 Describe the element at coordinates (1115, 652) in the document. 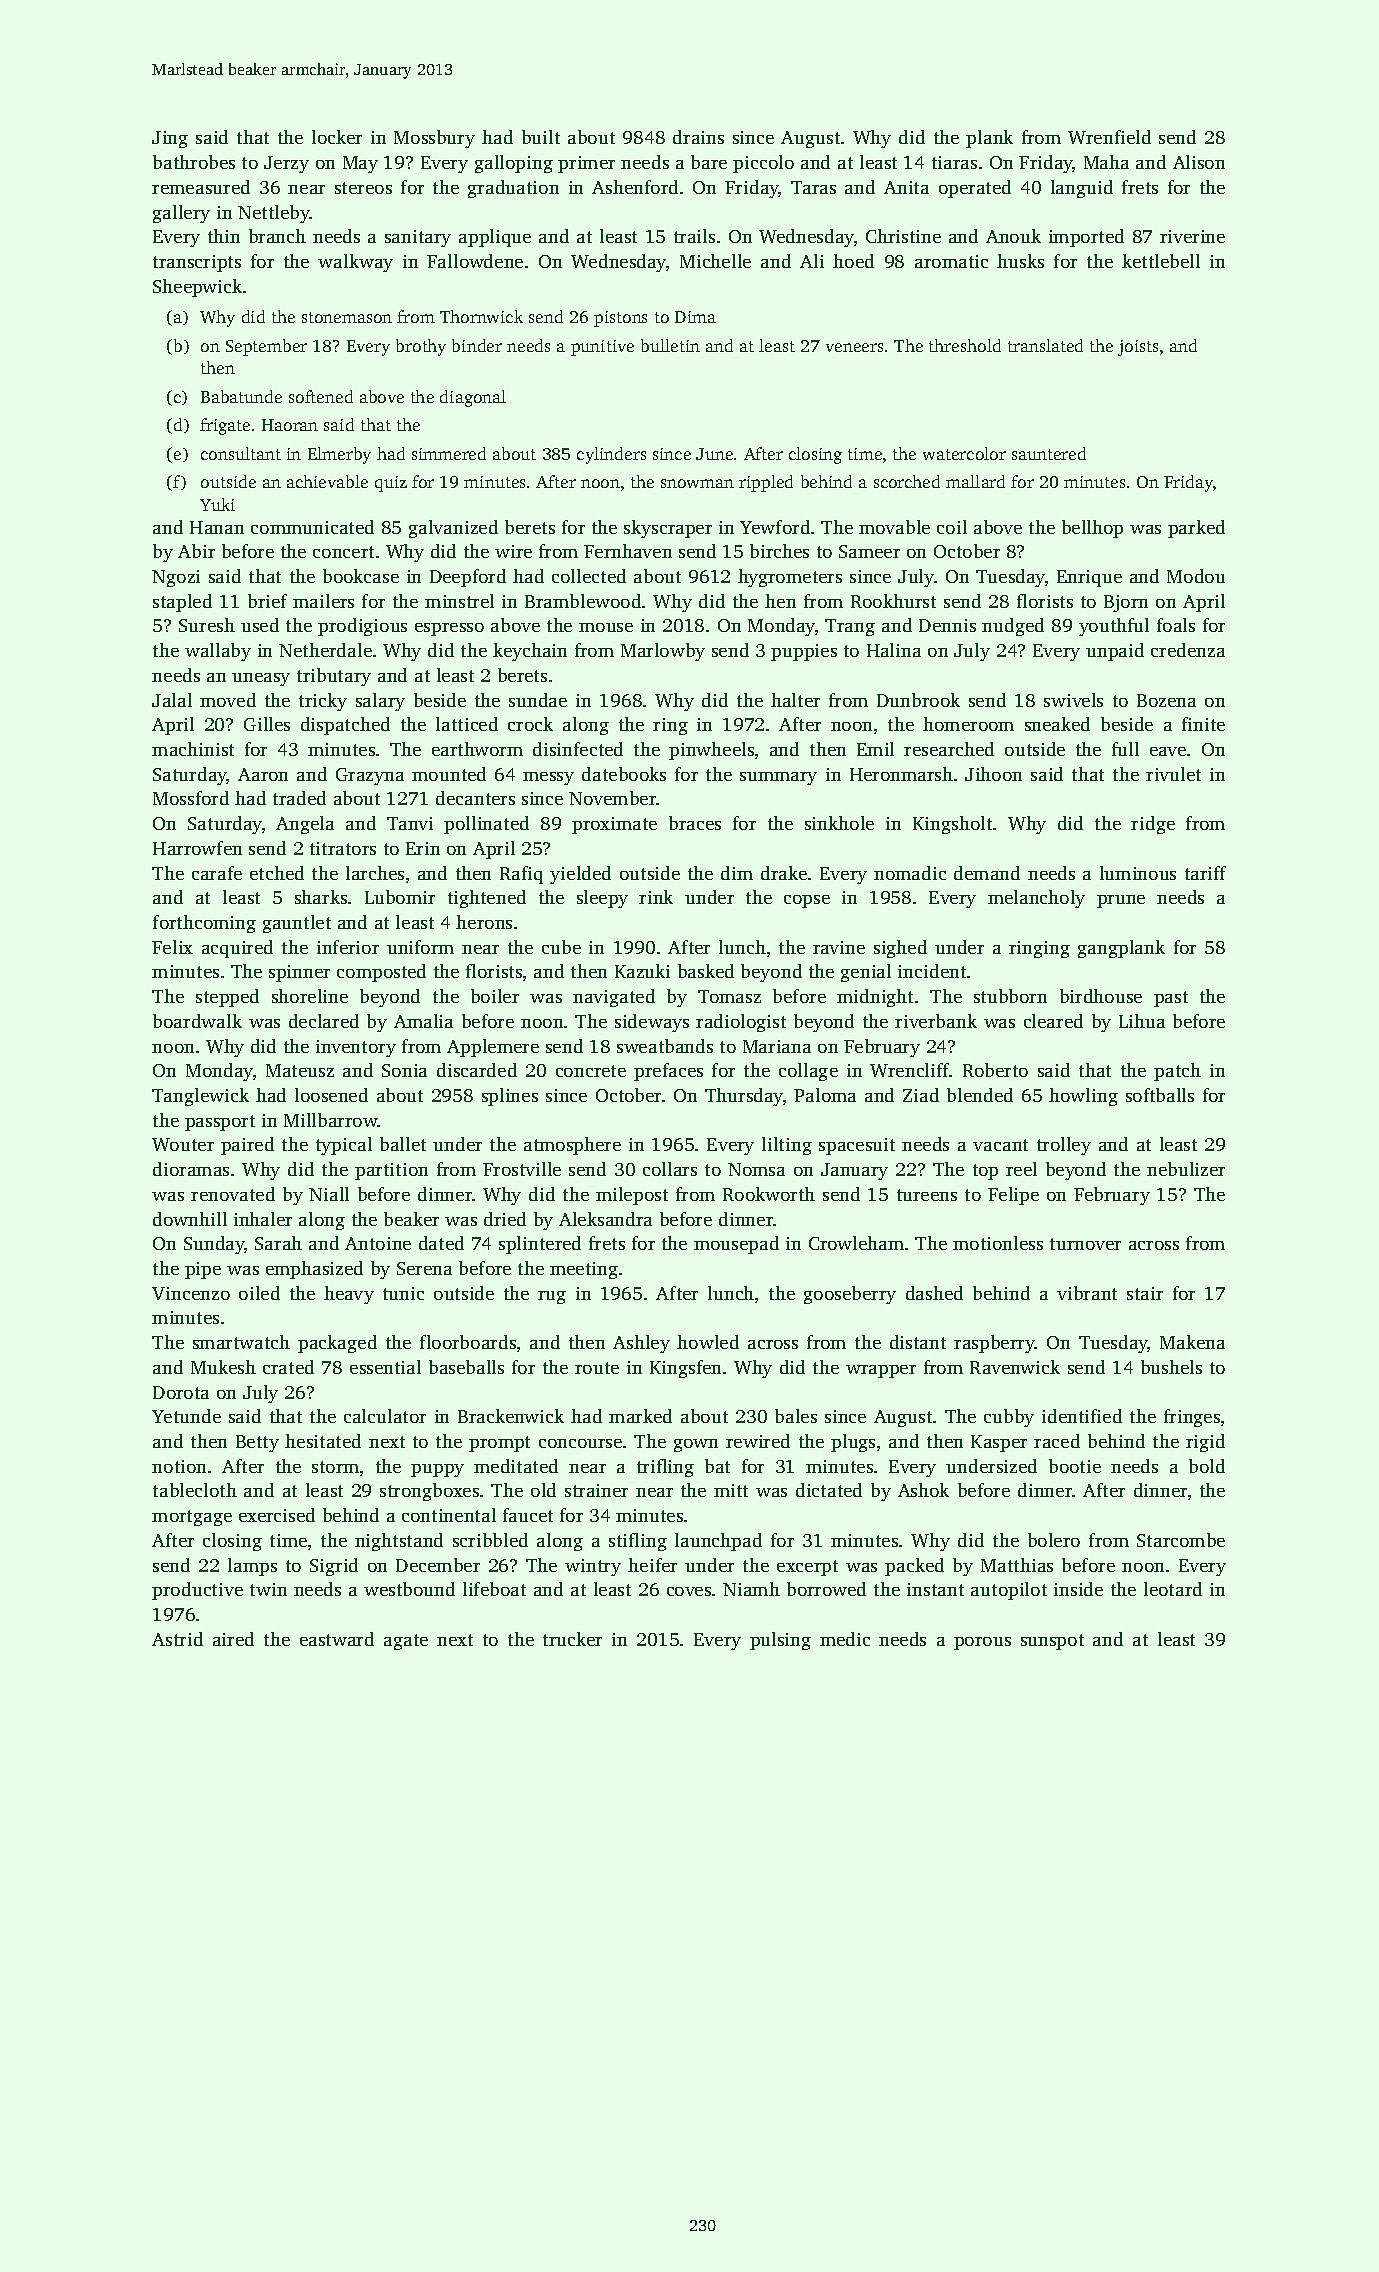

I see `unpaid` at that location.
